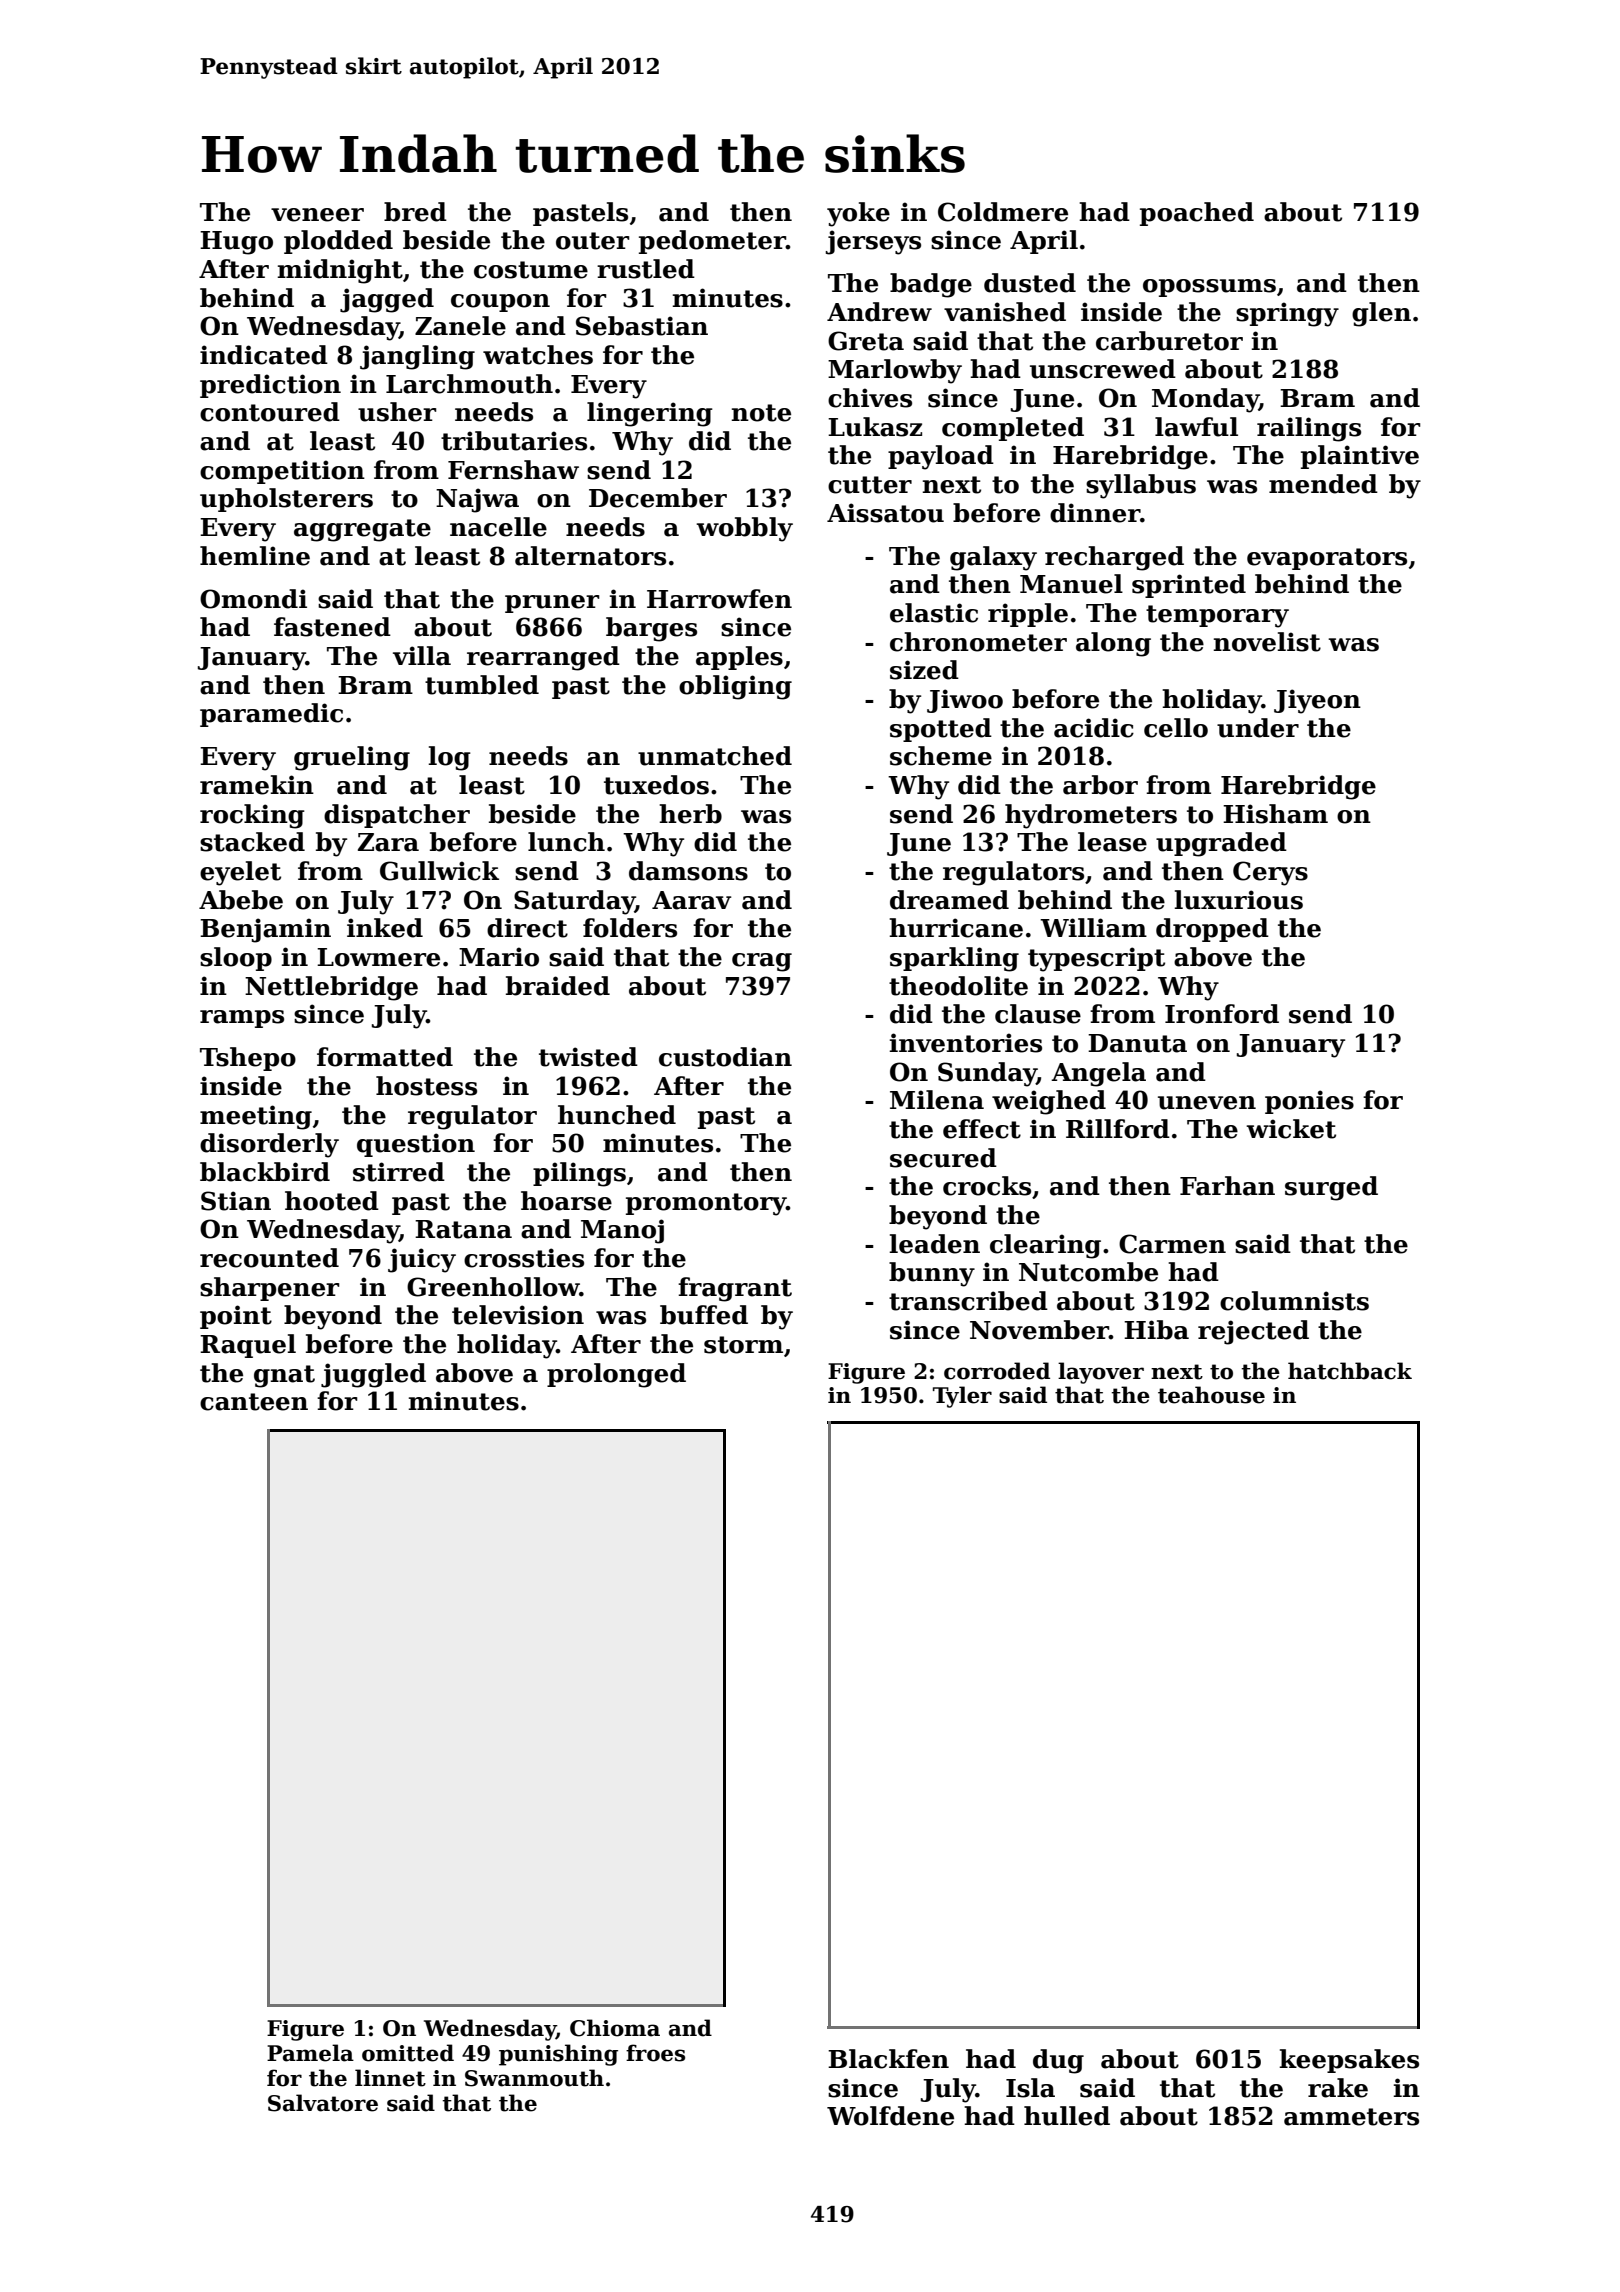 The width and height of the screenshot is (1620, 2292). I want to click on veneer, so click(317, 215).
